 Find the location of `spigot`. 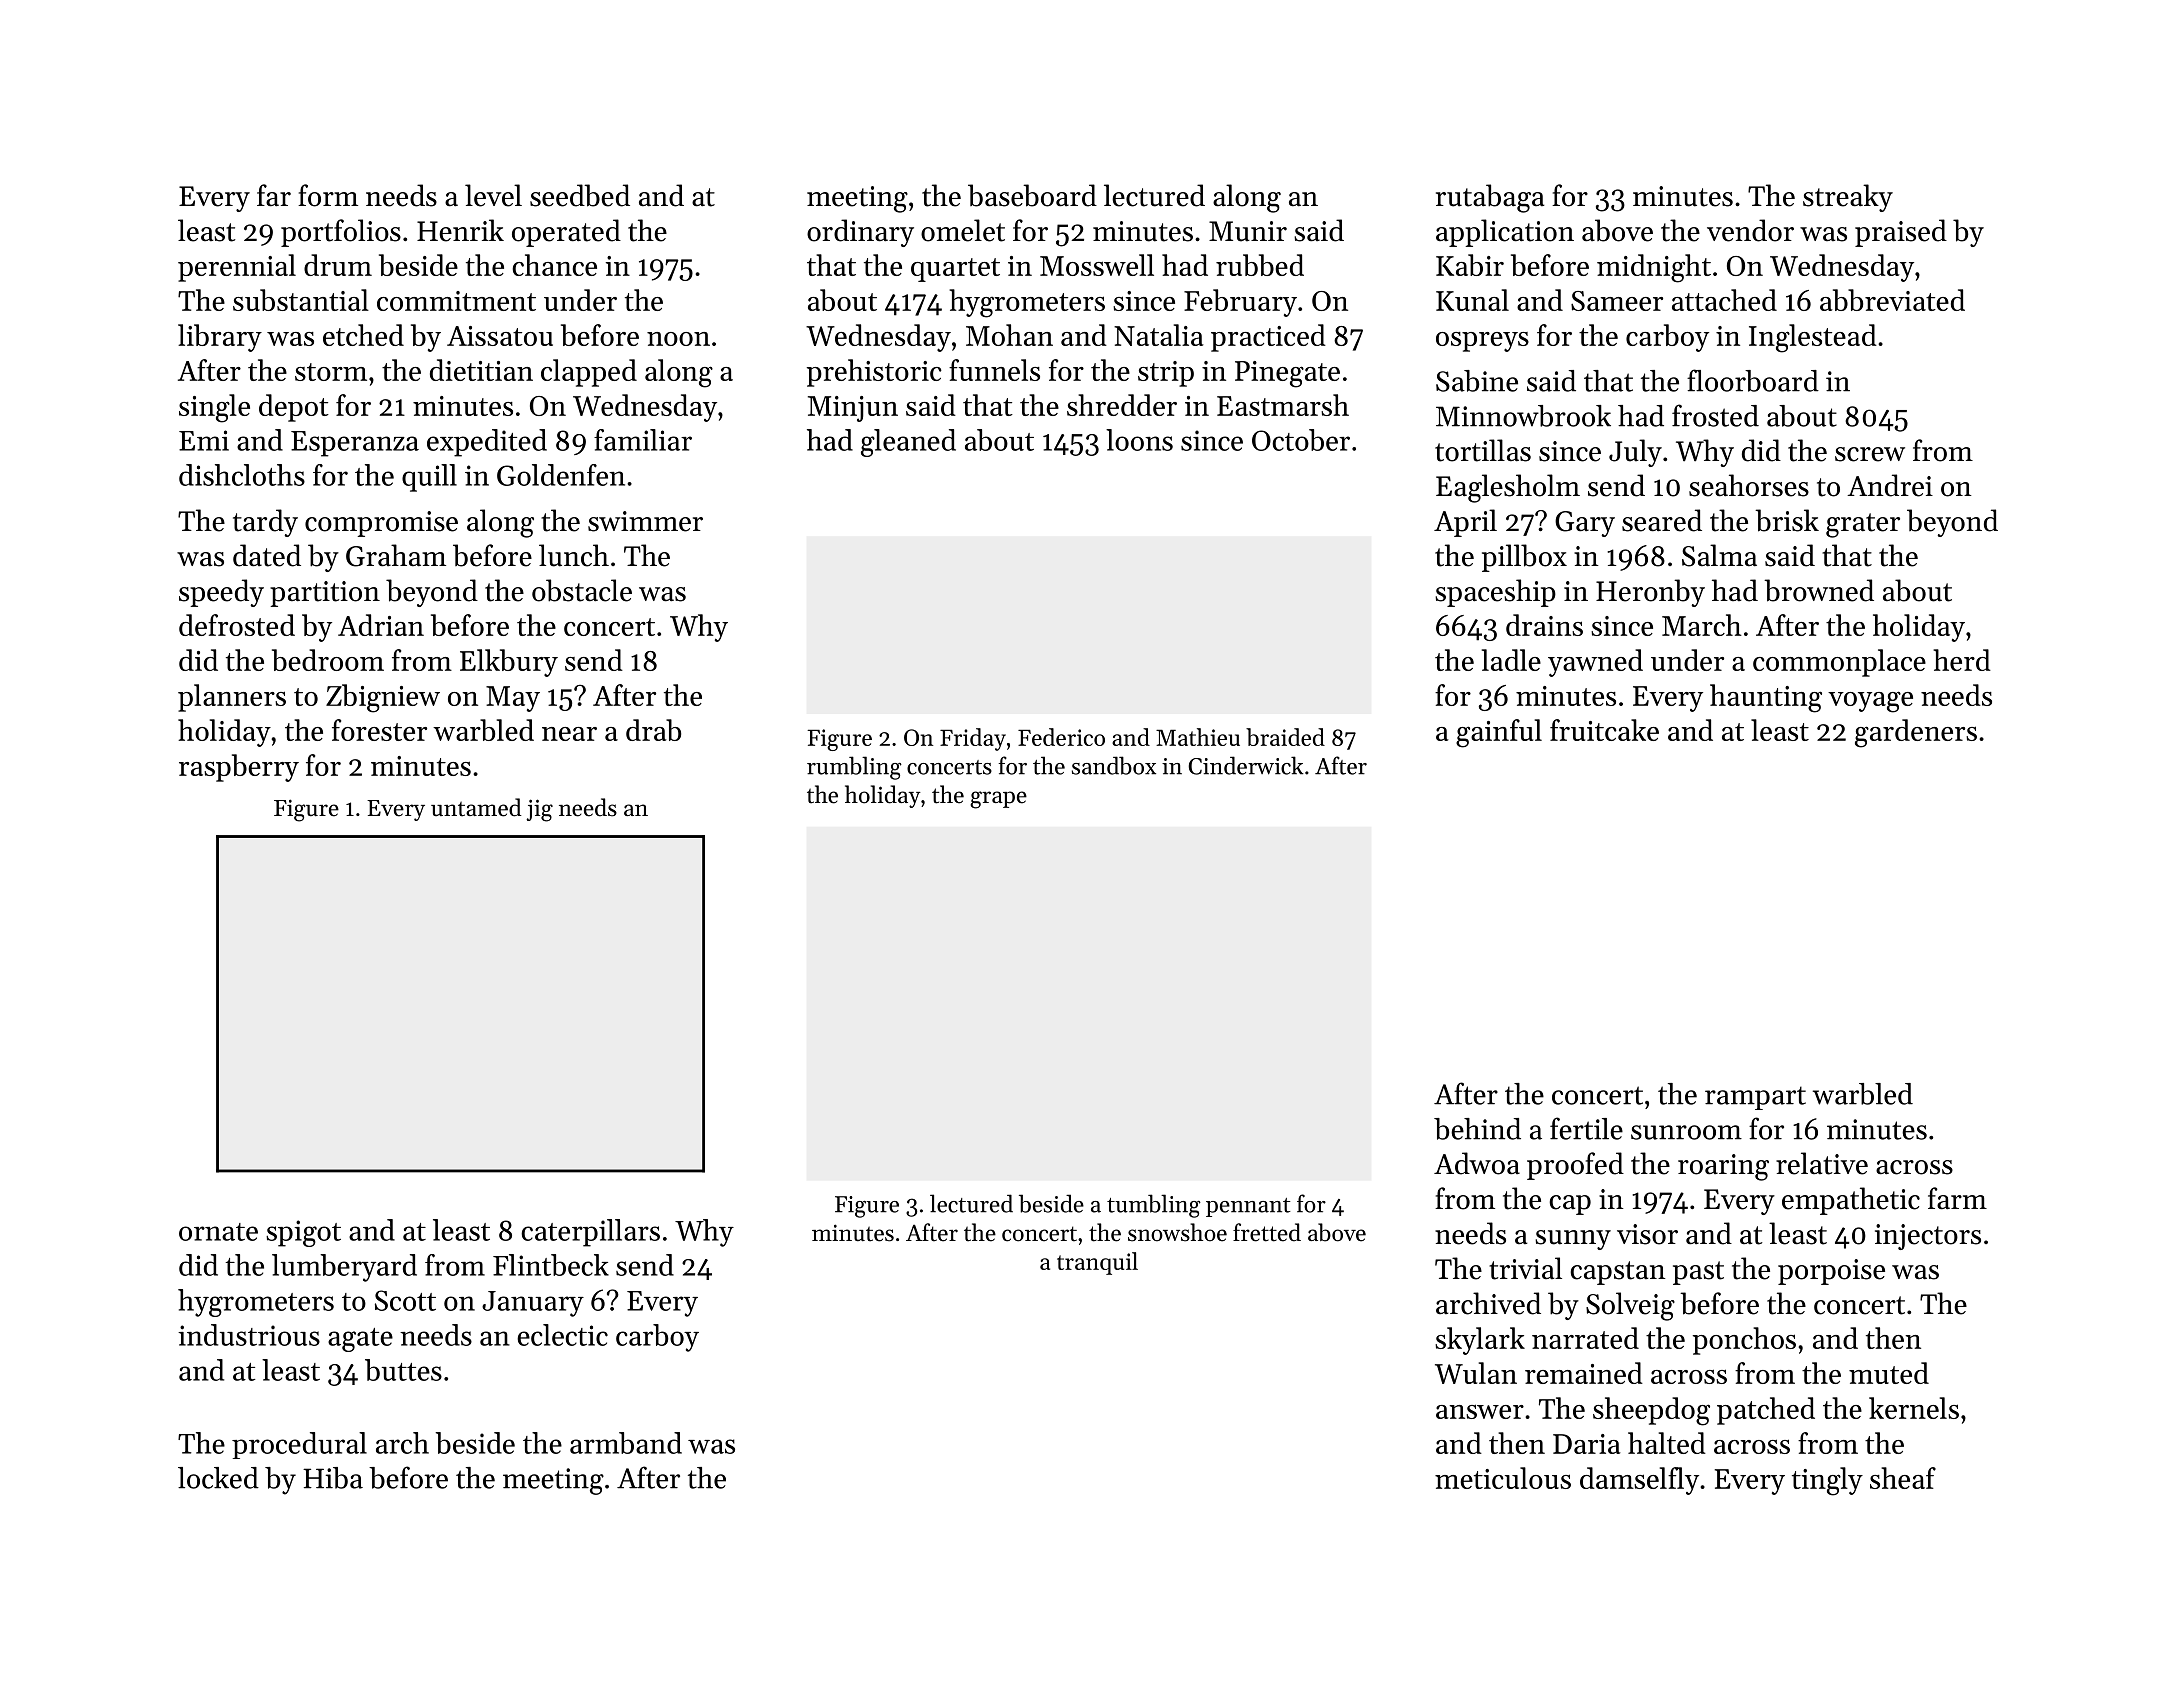

spigot is located at coordinates (303, 1233).
